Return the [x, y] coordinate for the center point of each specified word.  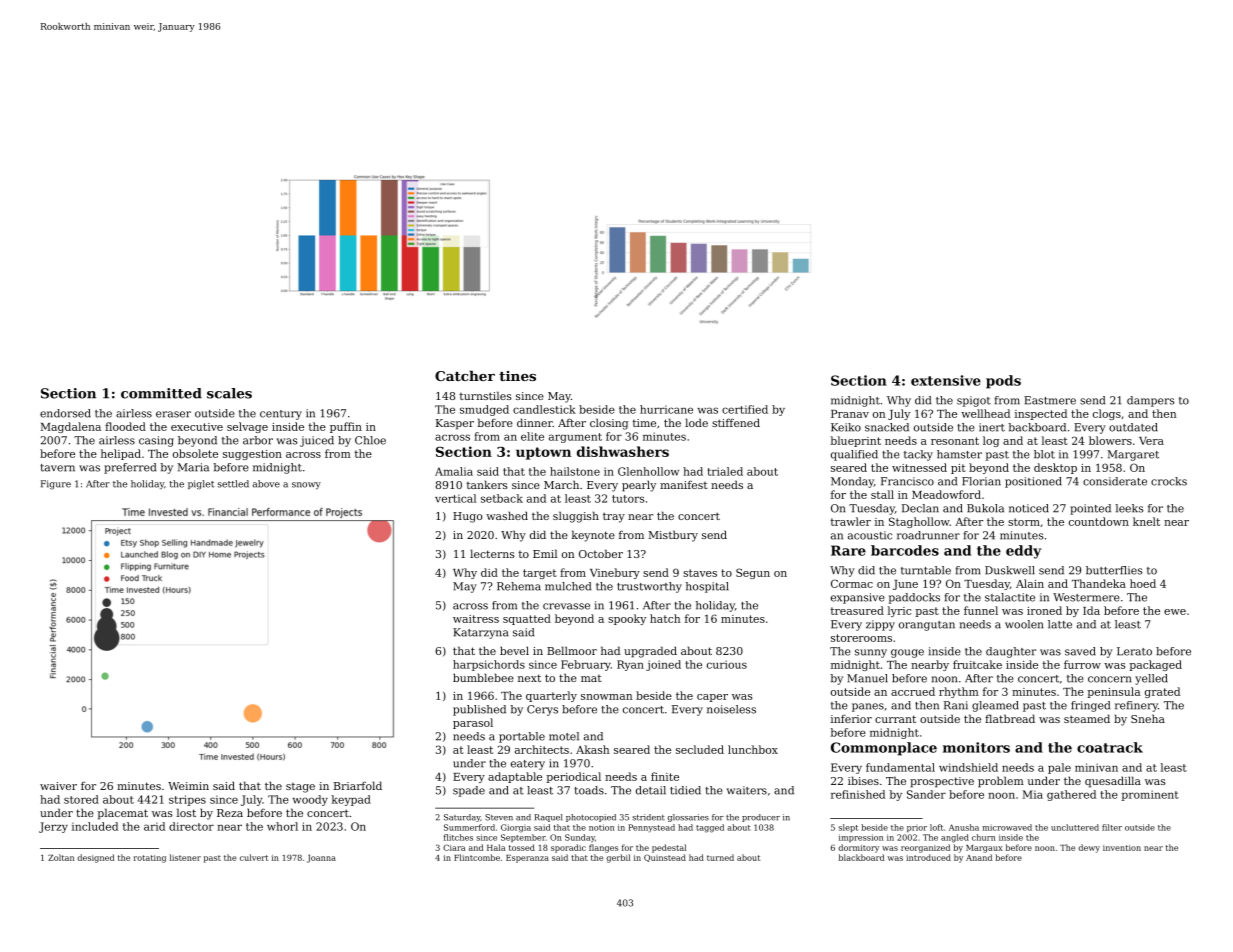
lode [696, 422]
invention [1122, 848]
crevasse [566, 606]
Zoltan [61, 857]
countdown [1099, 521]
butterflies [1114, 570]
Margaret [1133, 455]
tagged [710, 828]
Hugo [467, 517]
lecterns [492, 553]
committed [161, 393]
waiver [58, 786]
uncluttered [1075, 827]
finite [665, 776]
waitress [476, 619]
